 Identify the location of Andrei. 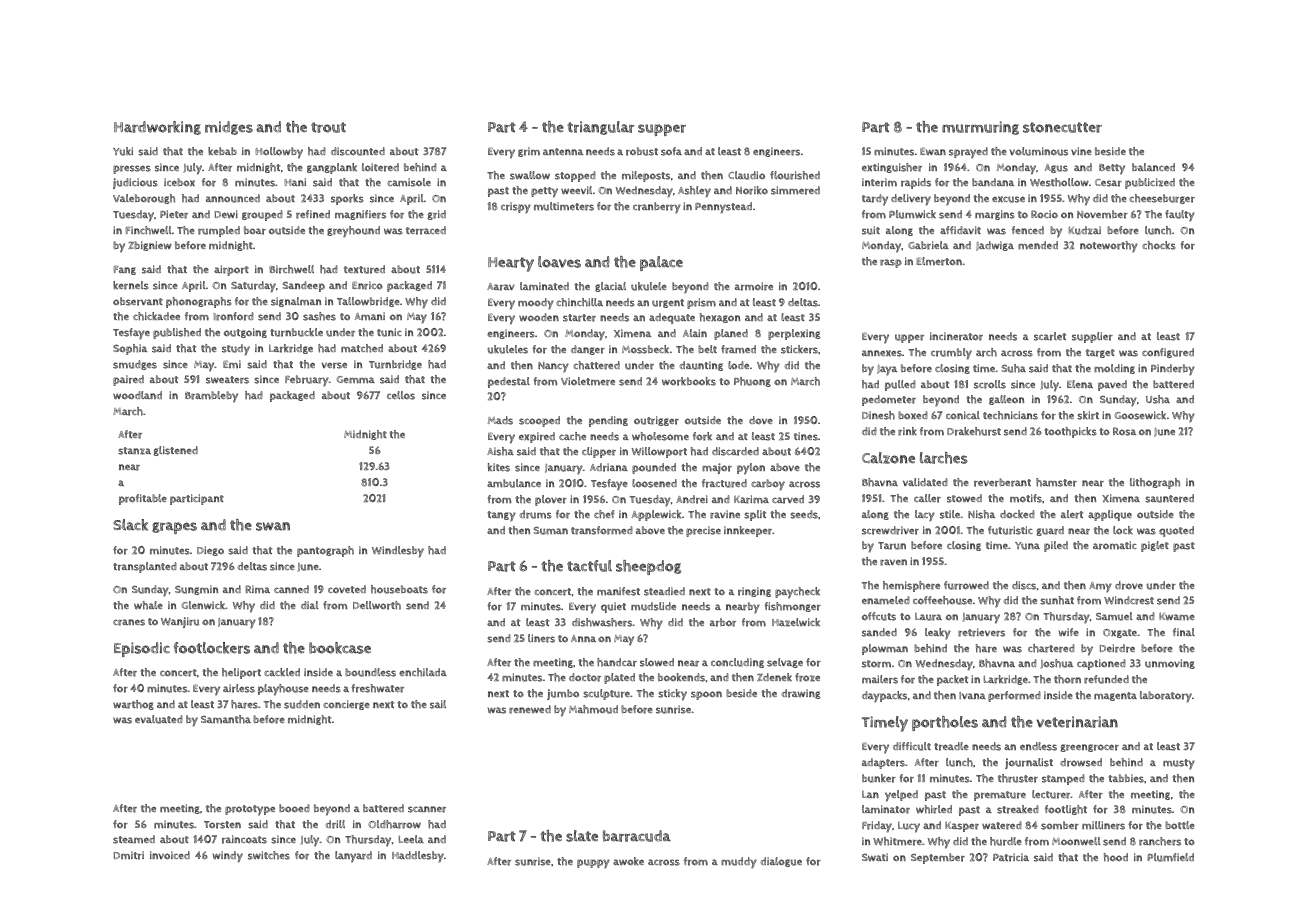
(692, 499).
